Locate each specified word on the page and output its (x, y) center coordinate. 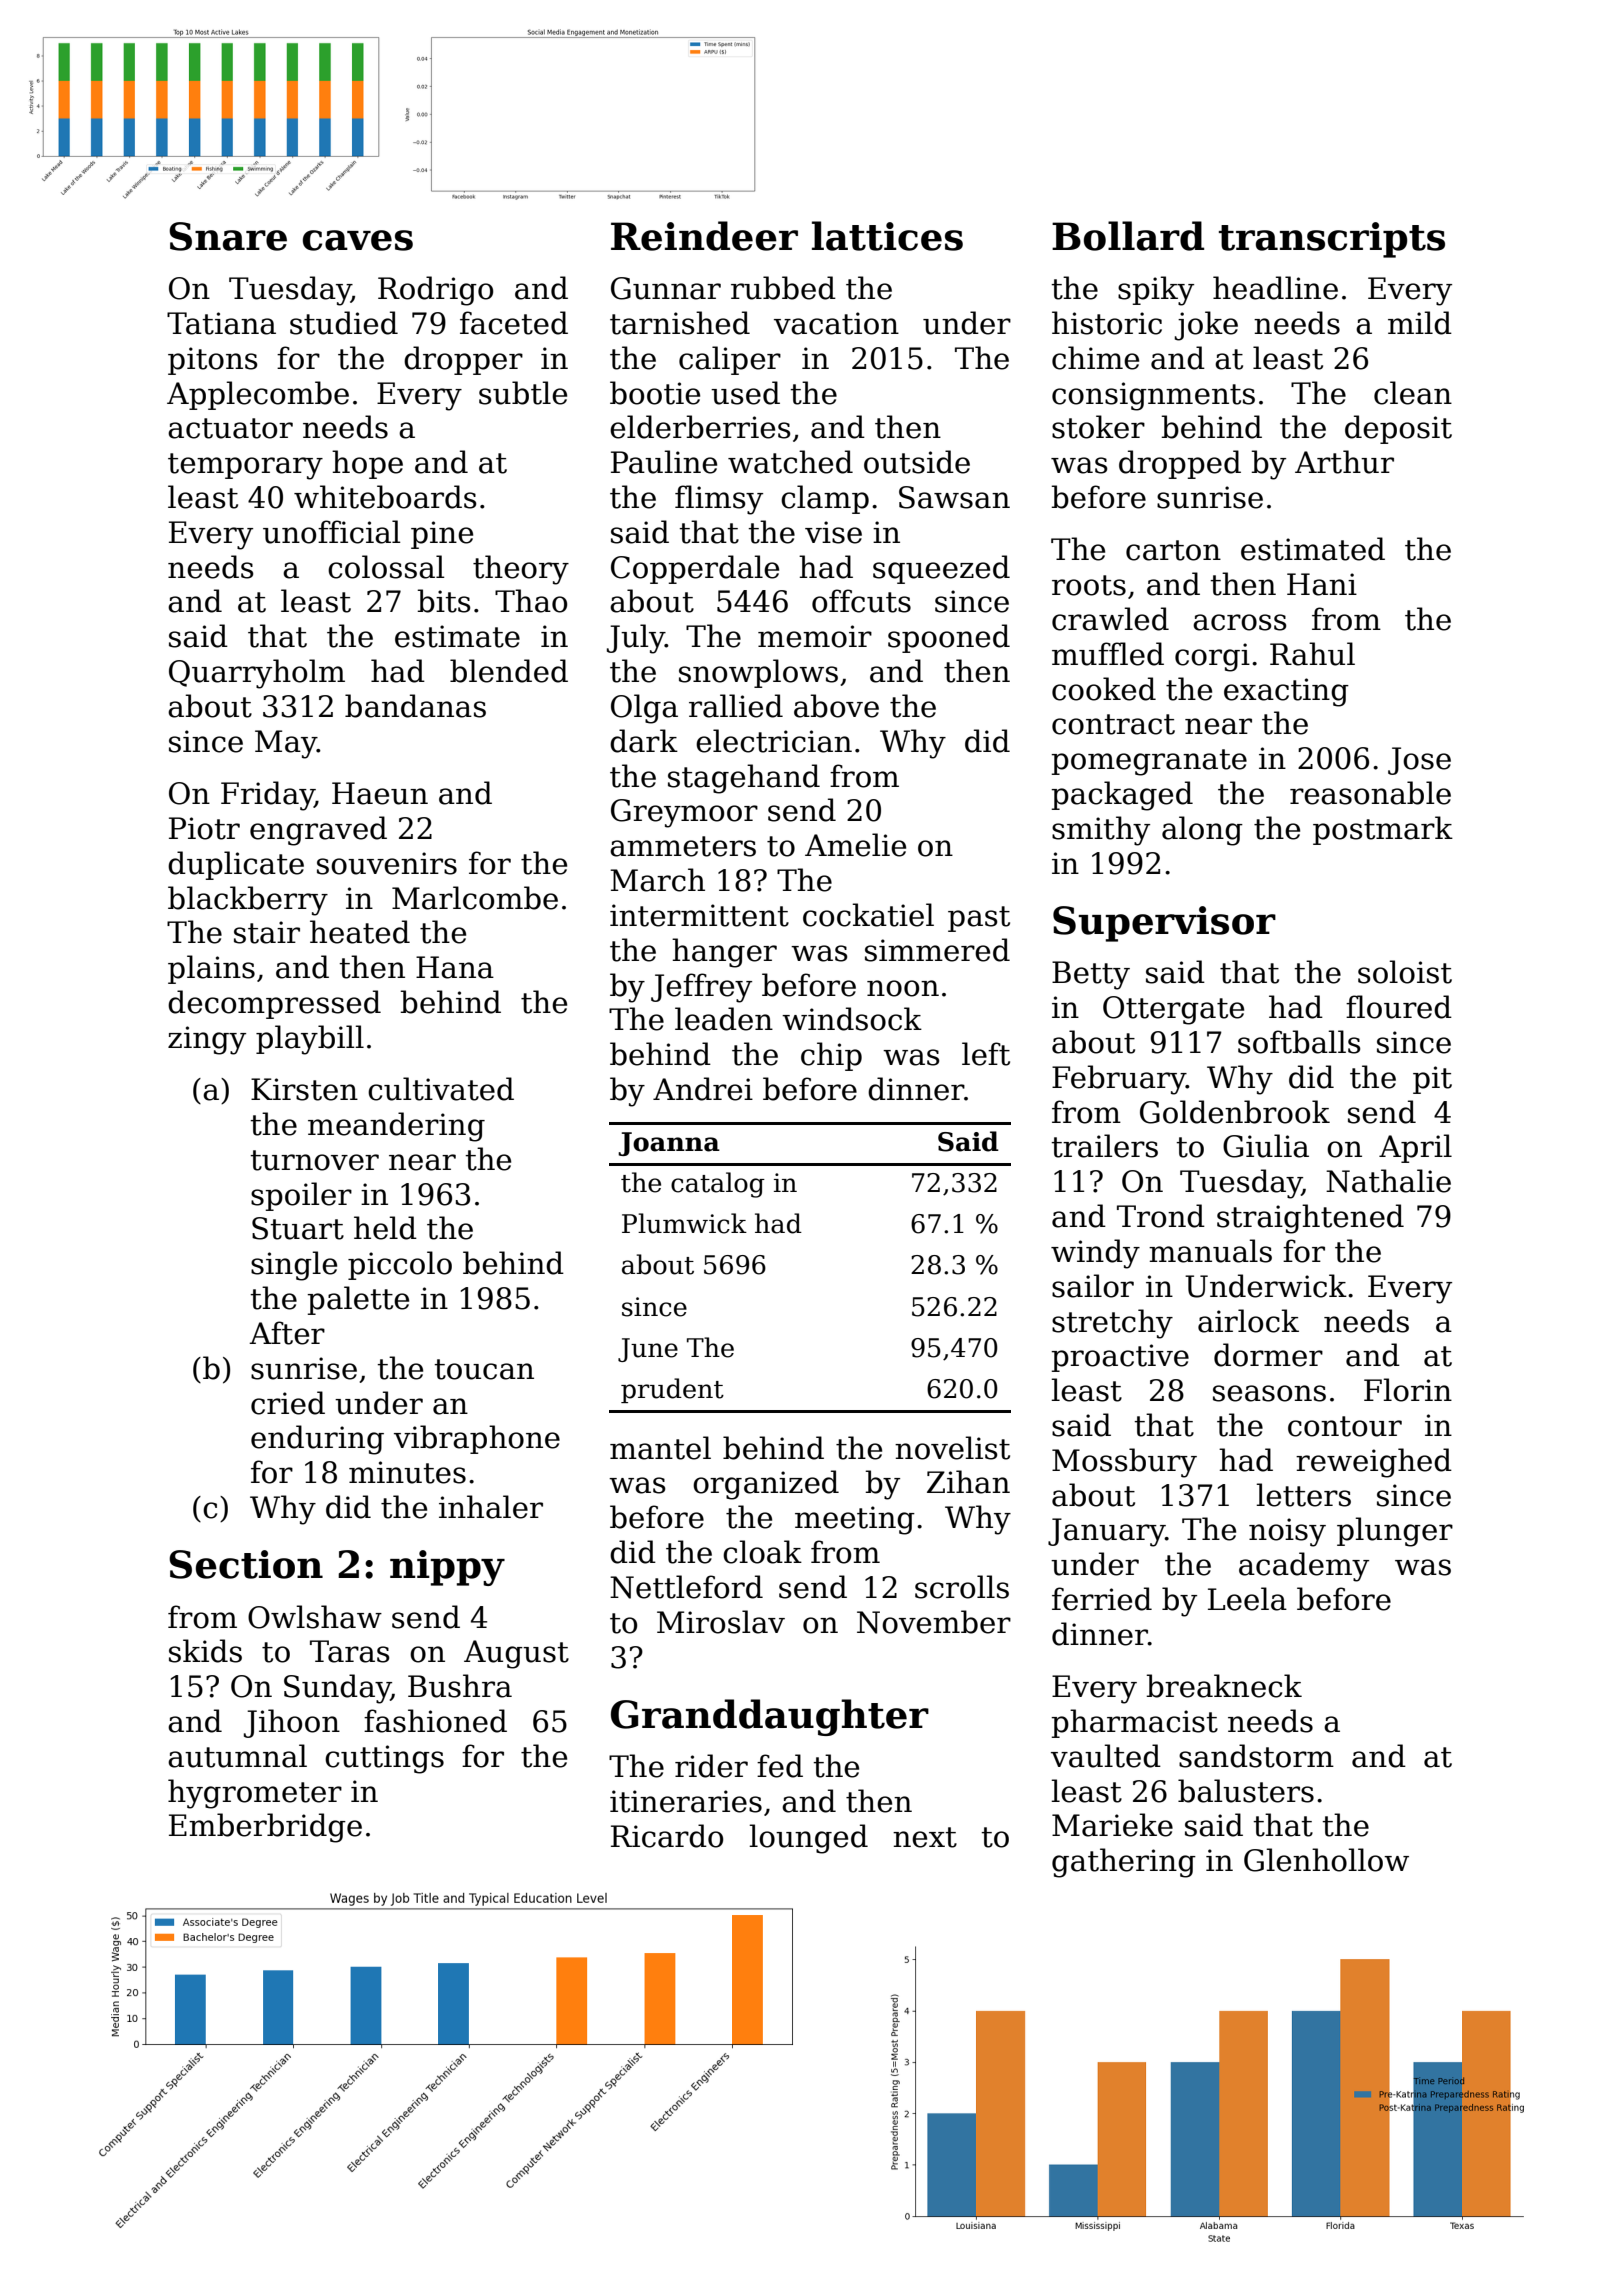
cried (288, 1403)
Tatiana (221, 323)
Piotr (204, 828)
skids (205, 1651)
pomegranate (1149, 762)
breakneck (1224, 1686)
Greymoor (684, 813)
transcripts (1332, 240)
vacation (836, 323)
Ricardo (667, 1836)
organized (766, 1485)
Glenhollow (1326, 1860)
